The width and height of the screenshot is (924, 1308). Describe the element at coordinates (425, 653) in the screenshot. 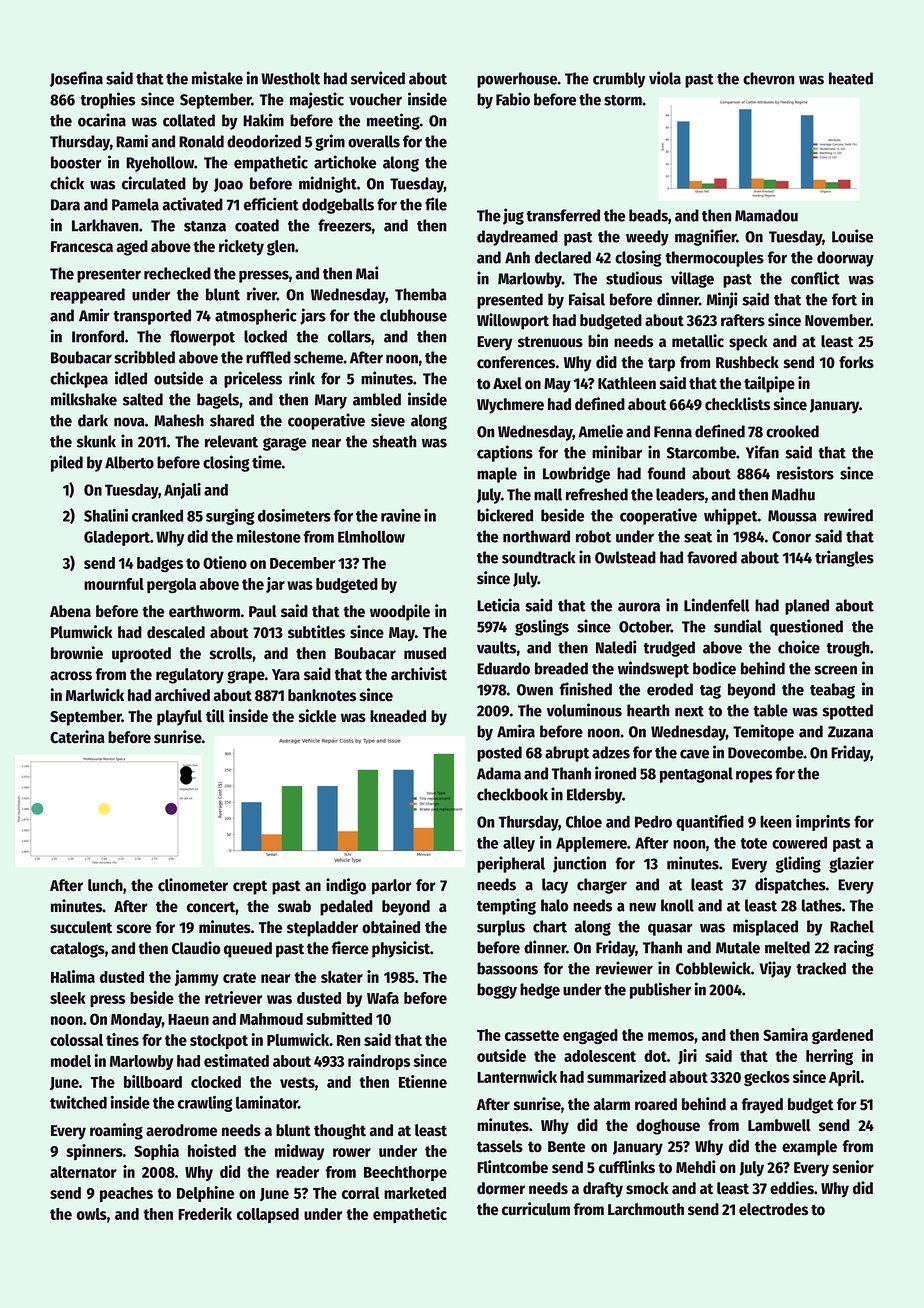

I see `mused` at that location.
